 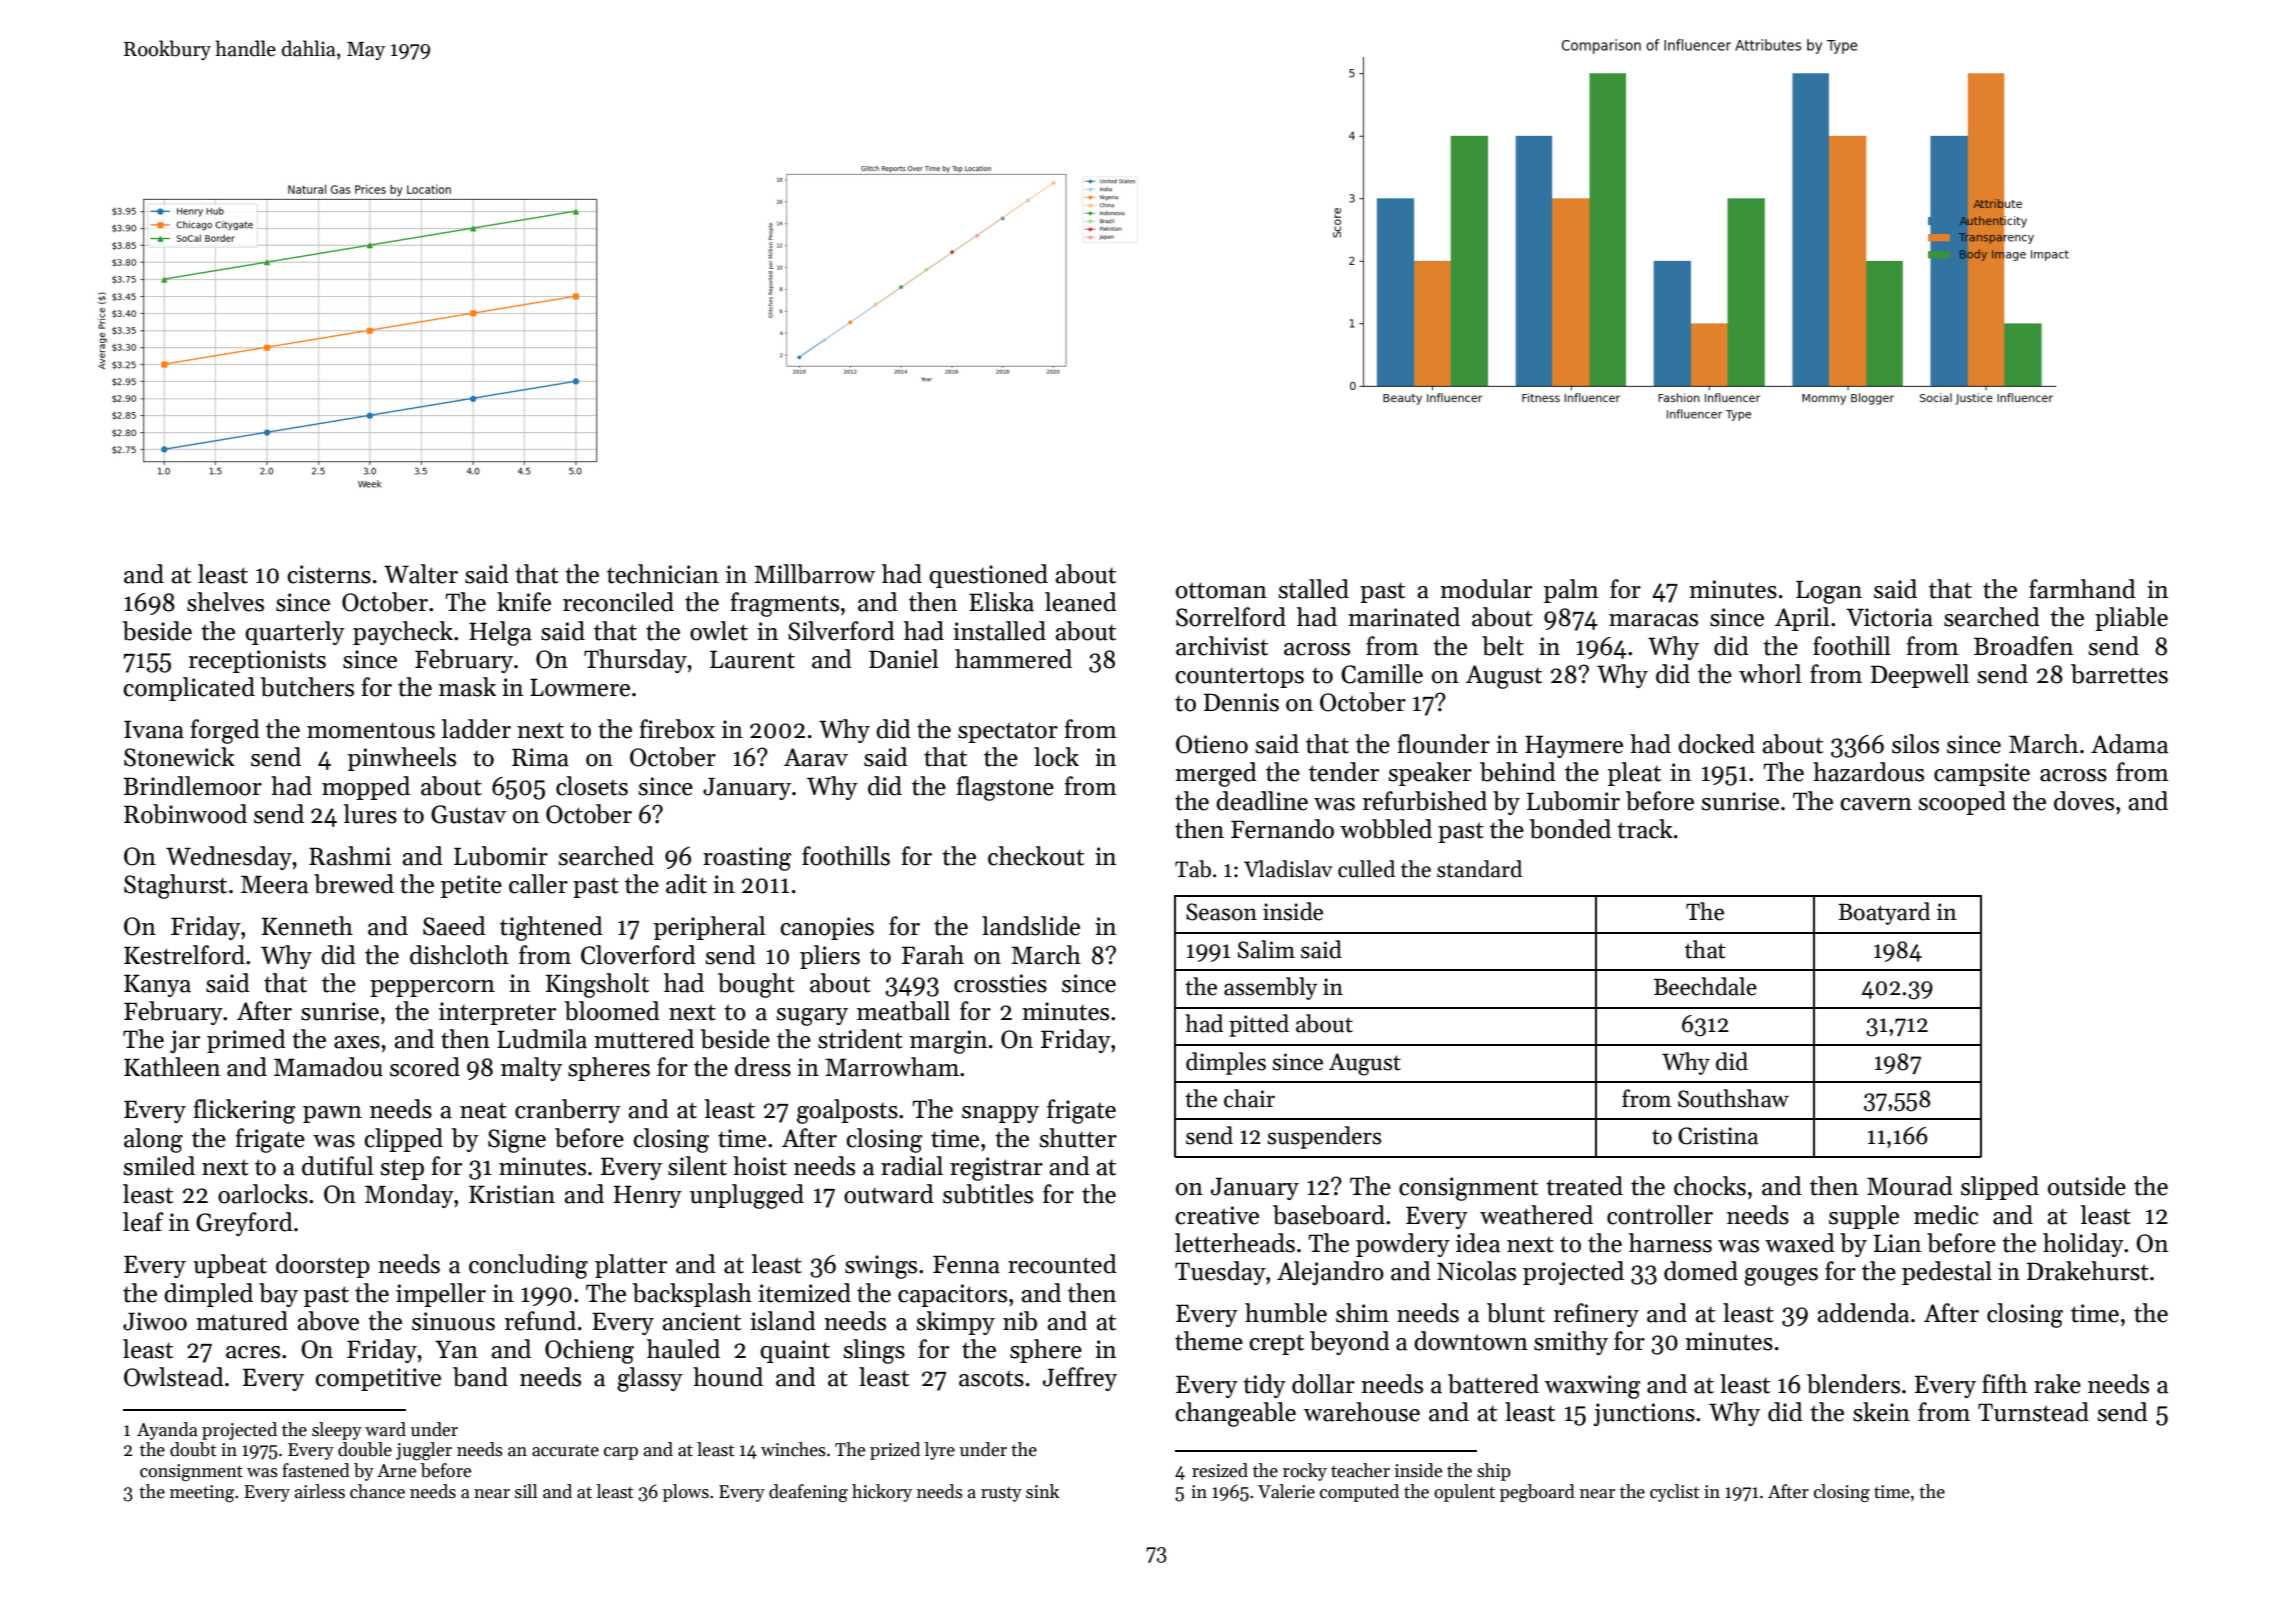 What do you see at coordinates (175, 886) in the page?
I see `Staghurst` at bounding box center [175, 886].
